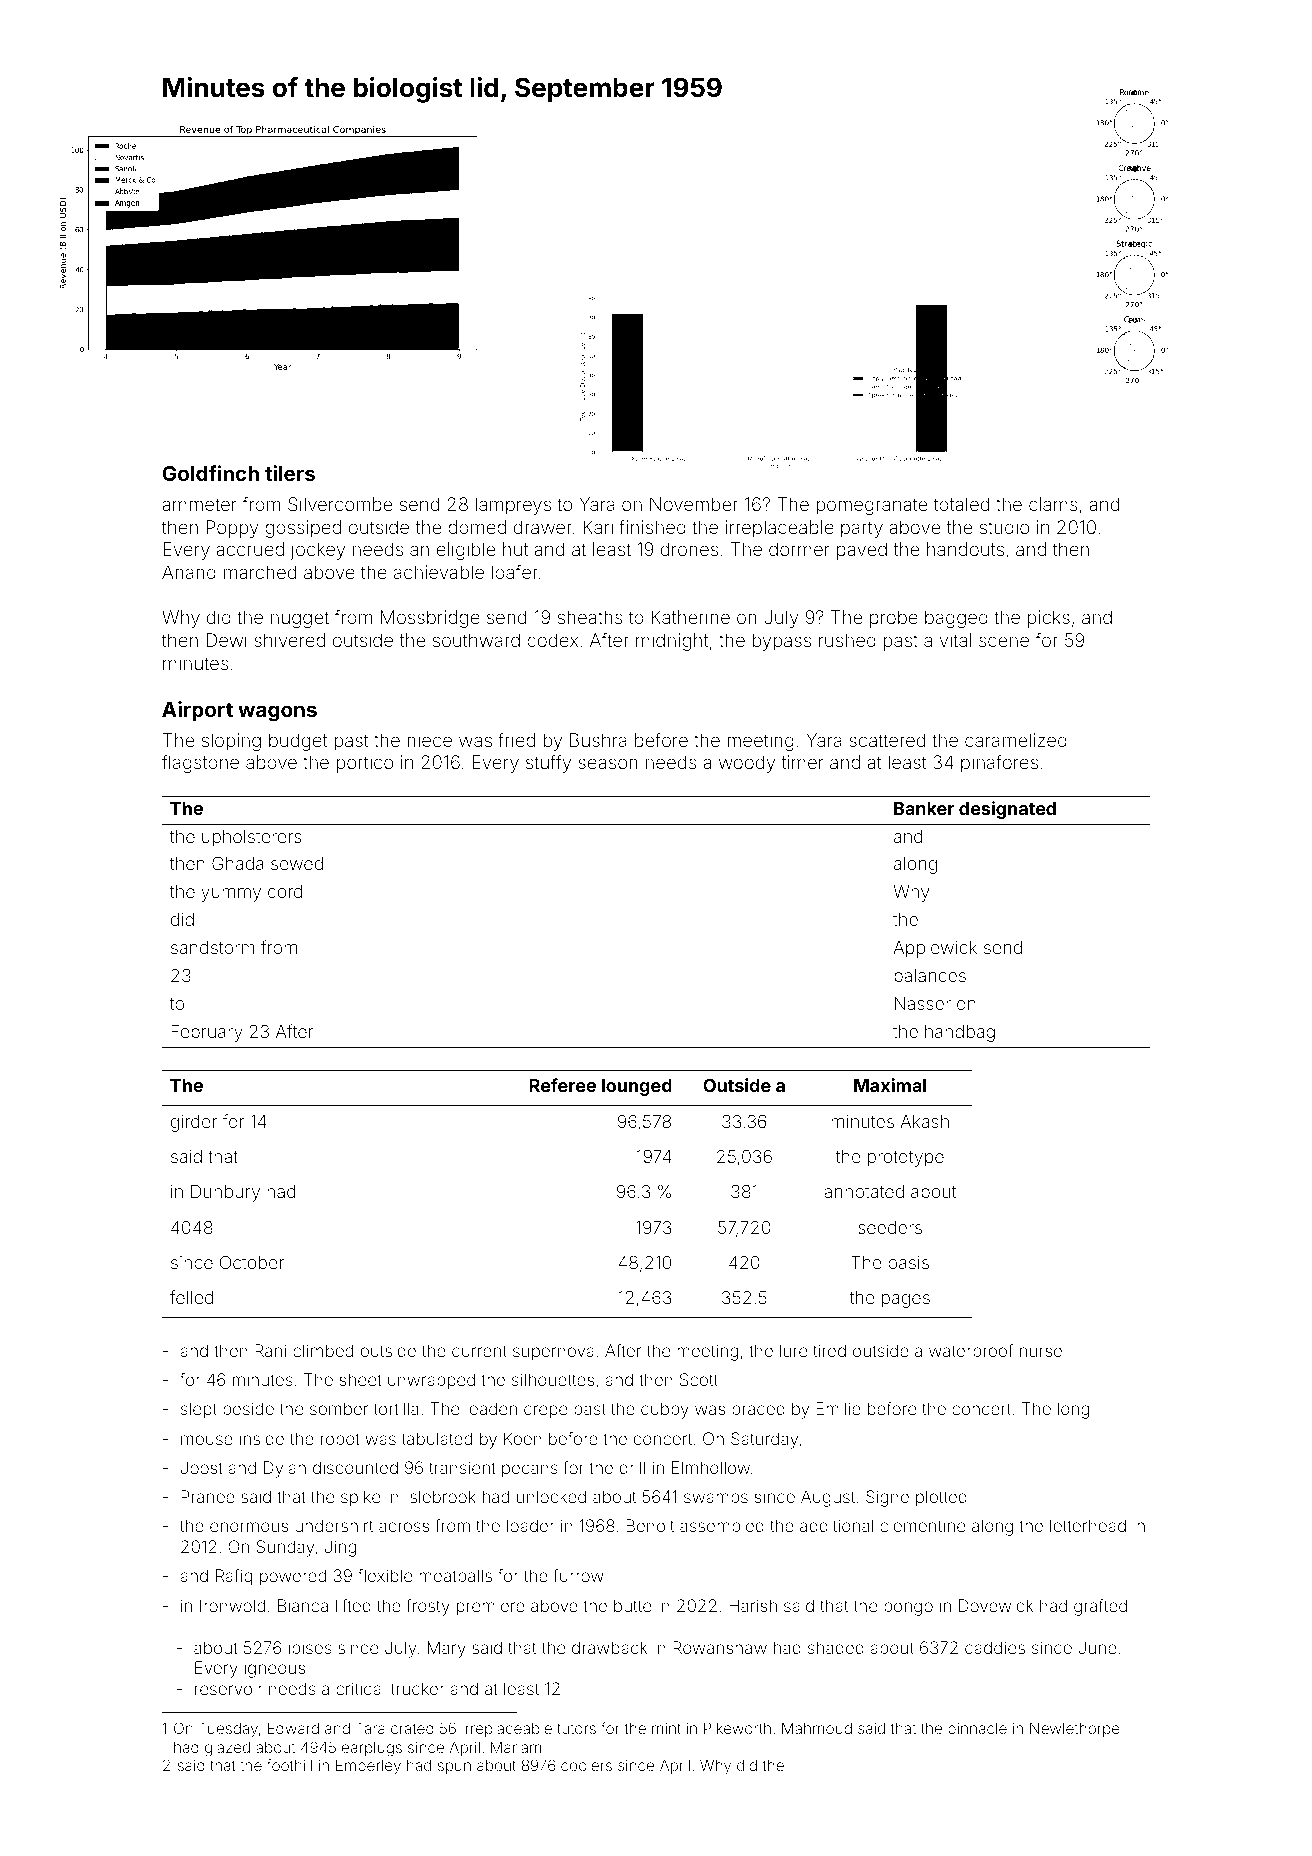  What do you see at coordinates (317, 551) in the screenshot?
I see `jockey` at bounding box center [317, 551].
